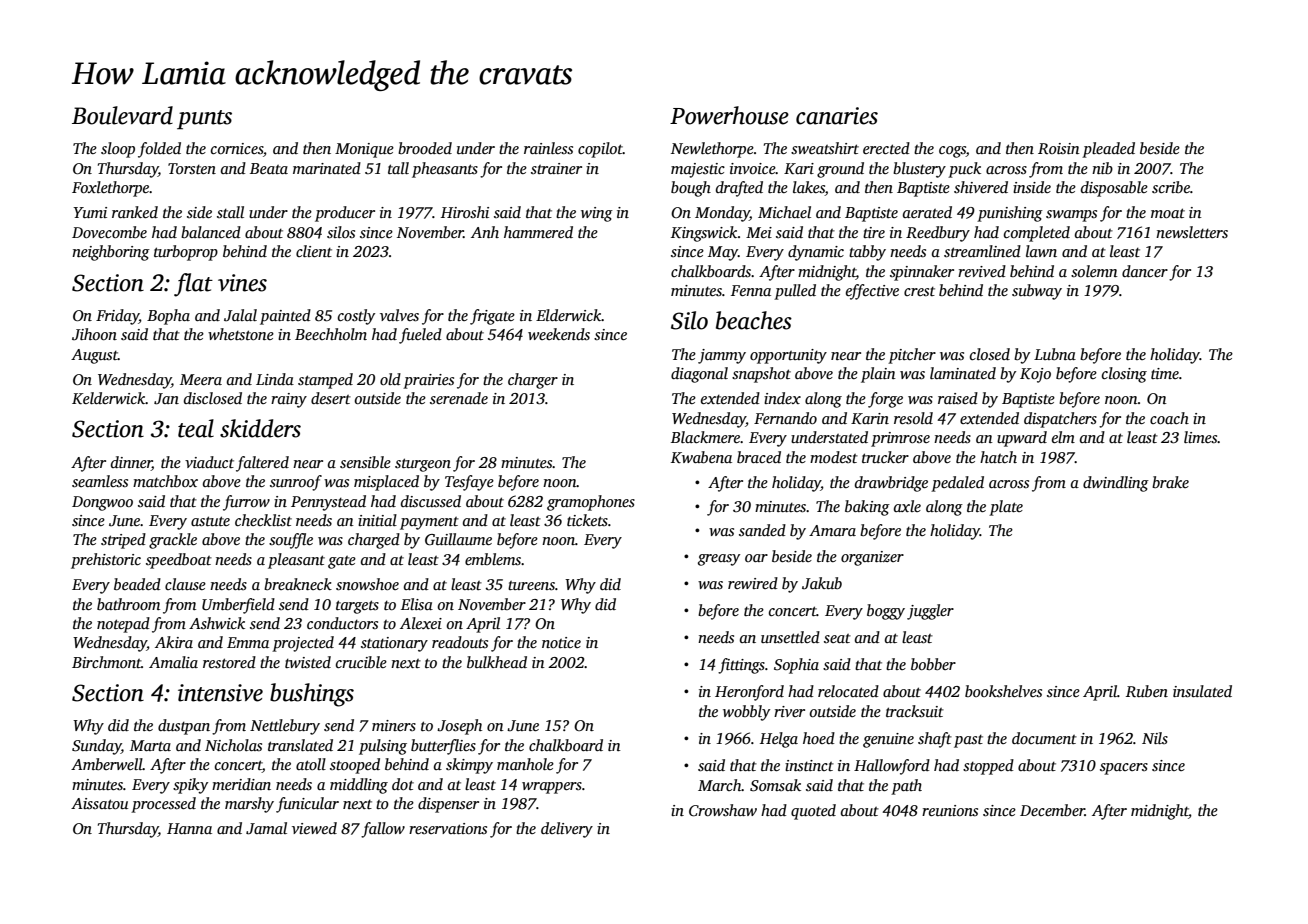  I want to click on Friday, so click(117, 317).
